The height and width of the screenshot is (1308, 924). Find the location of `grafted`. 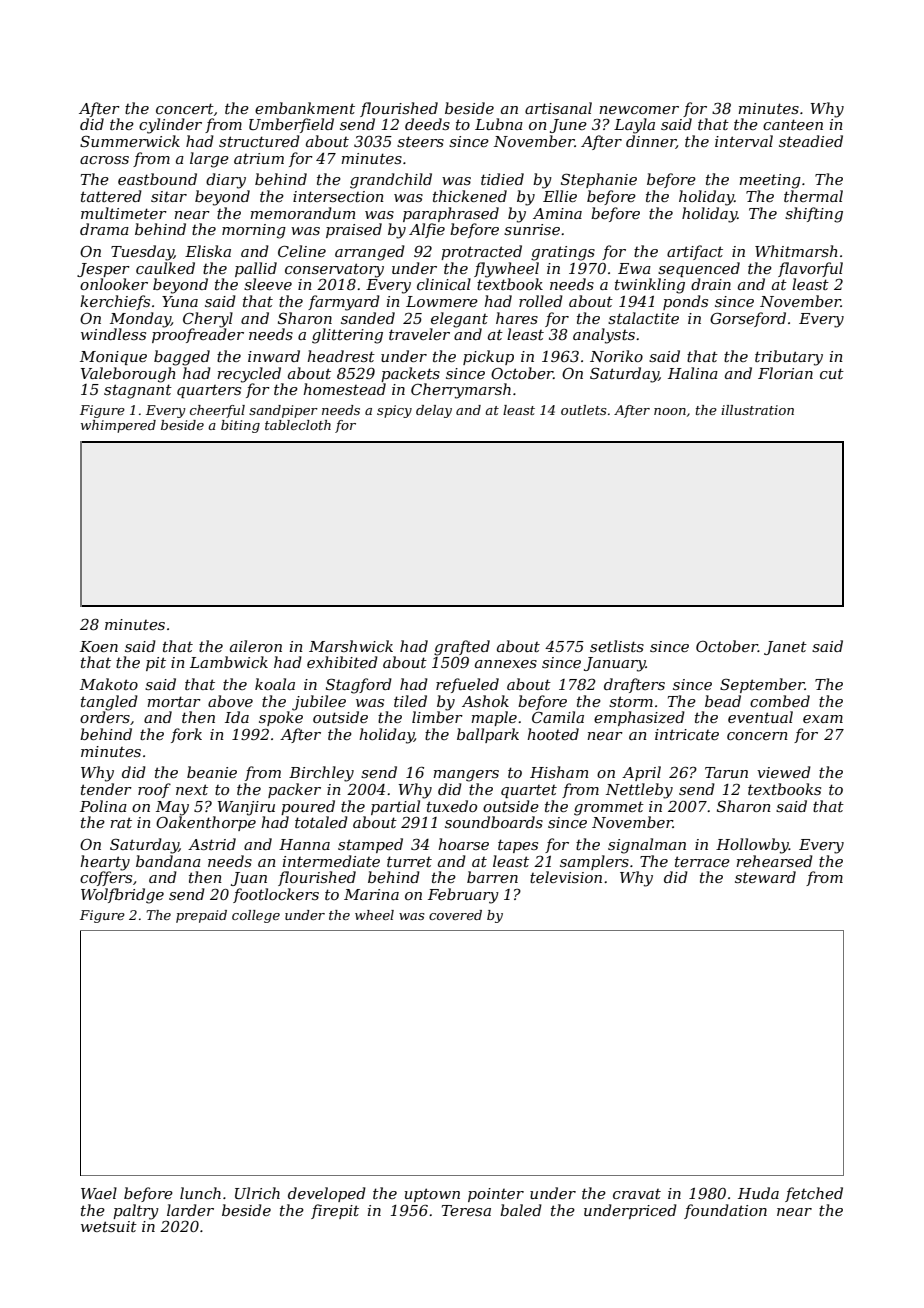

grafted is located at coordinates (462, 648).
